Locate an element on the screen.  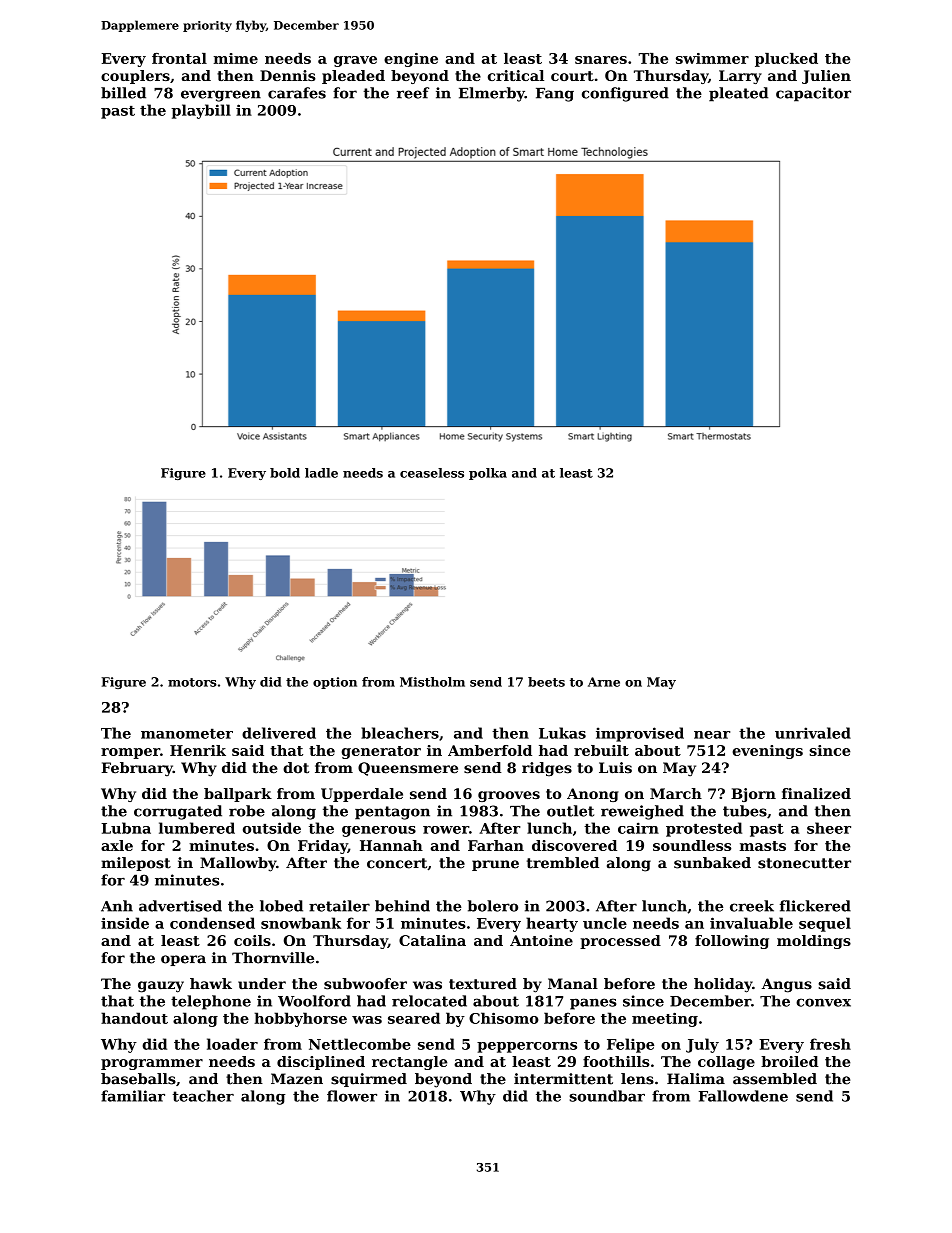
frontal is located at coordinates (179, 58).
